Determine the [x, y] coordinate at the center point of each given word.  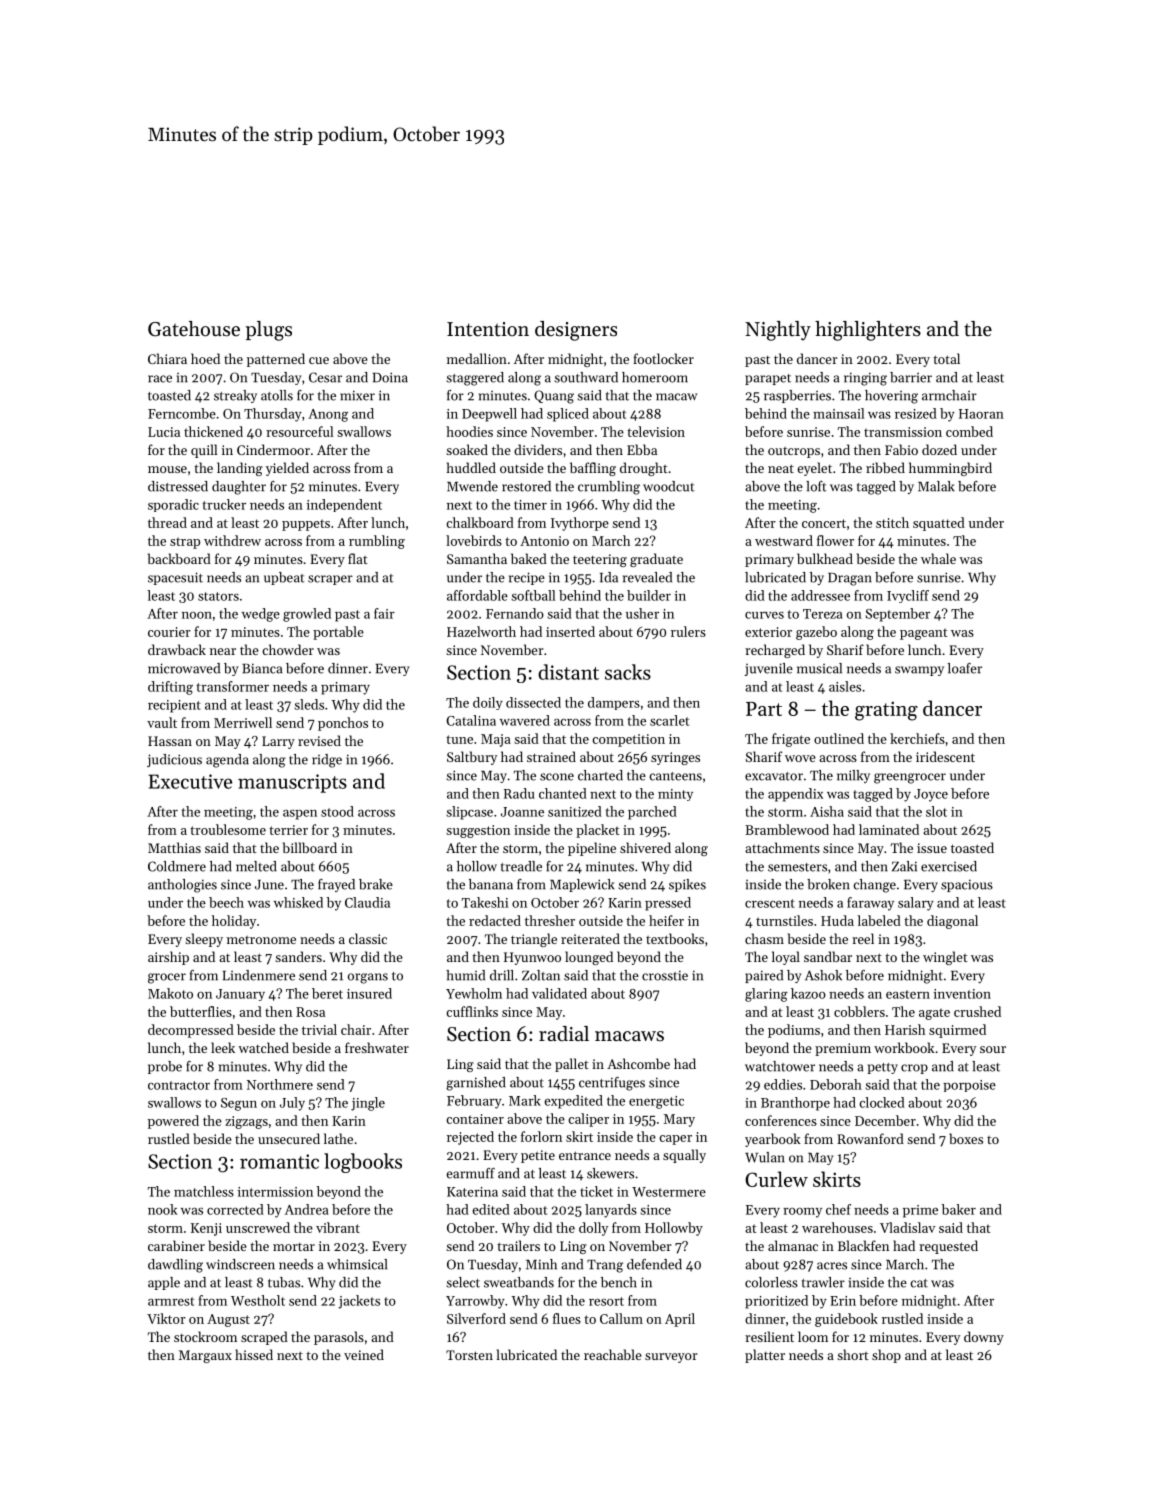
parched [652, 813]
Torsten [469, 1355]
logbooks [363, 1163]
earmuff [471, 1173]
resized [916, 413]
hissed [254, 1354]
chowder [288, 649]
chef [838, 1209]
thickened [213, 431]
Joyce [931, 795]
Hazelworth [481, 631]
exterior [768, 632]
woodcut [669, 486]
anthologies [182, 886]
